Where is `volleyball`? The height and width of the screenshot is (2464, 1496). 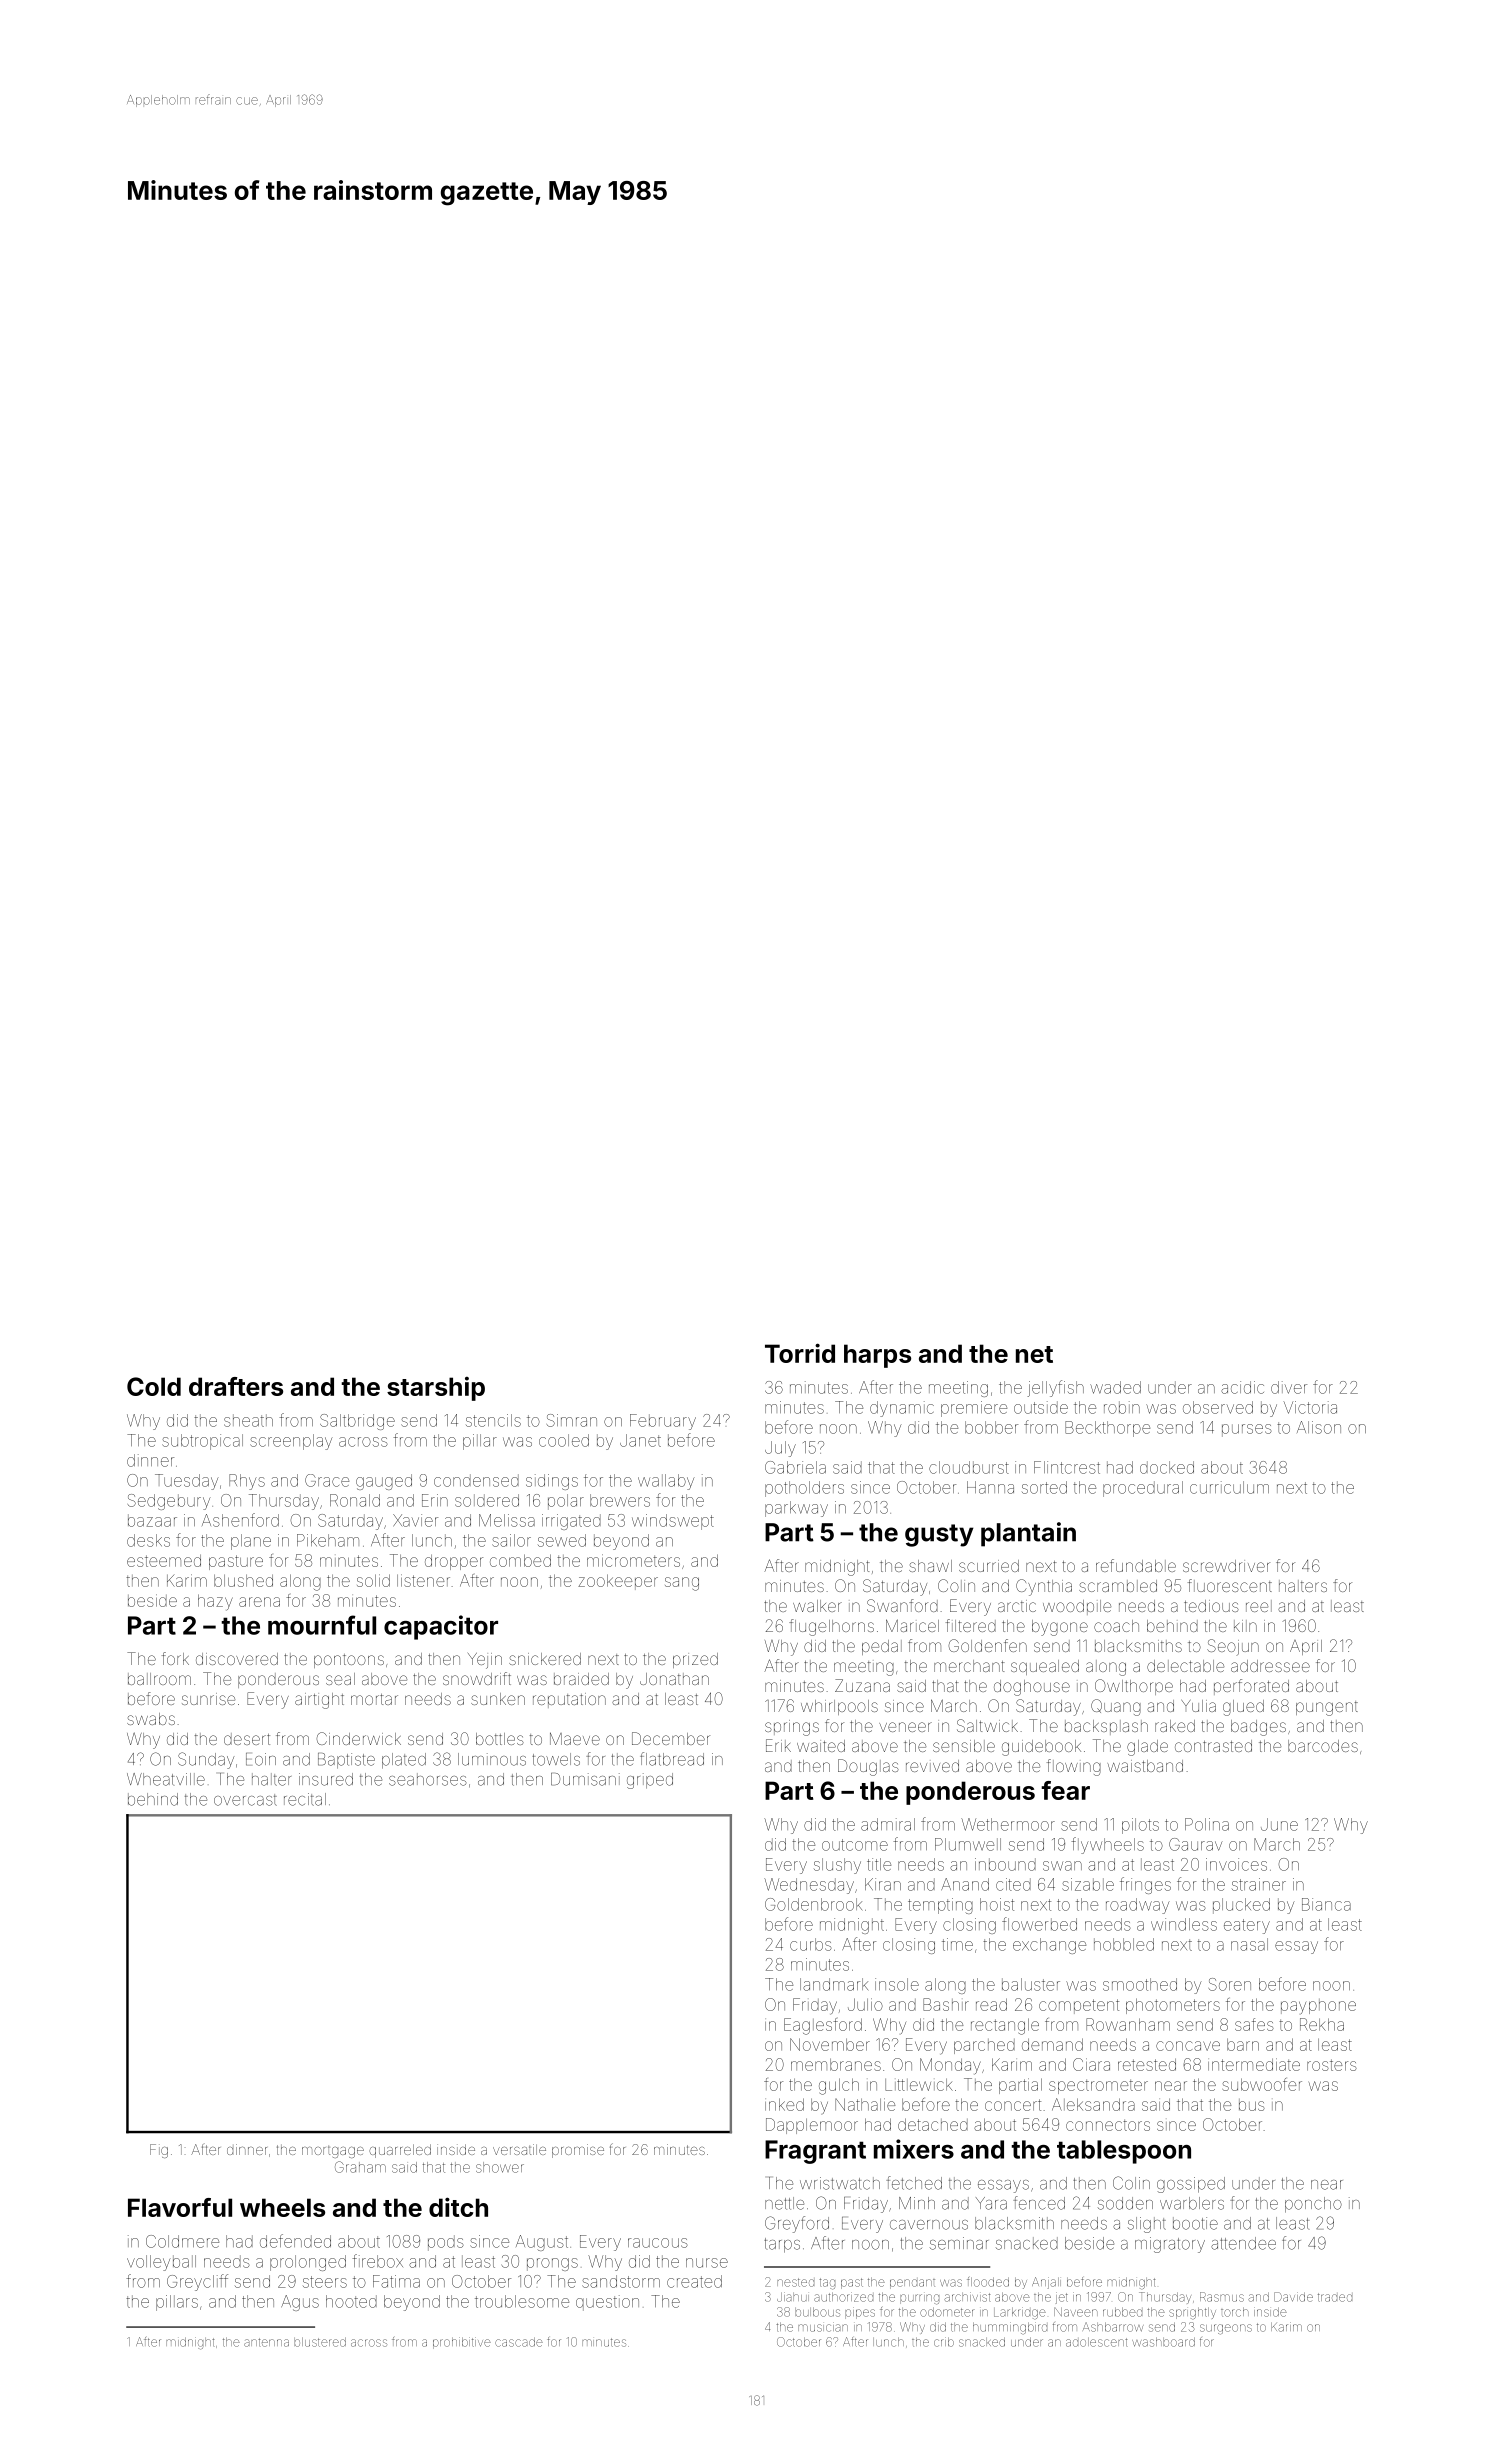 volleyball is located at coordinates (161, 2263).
